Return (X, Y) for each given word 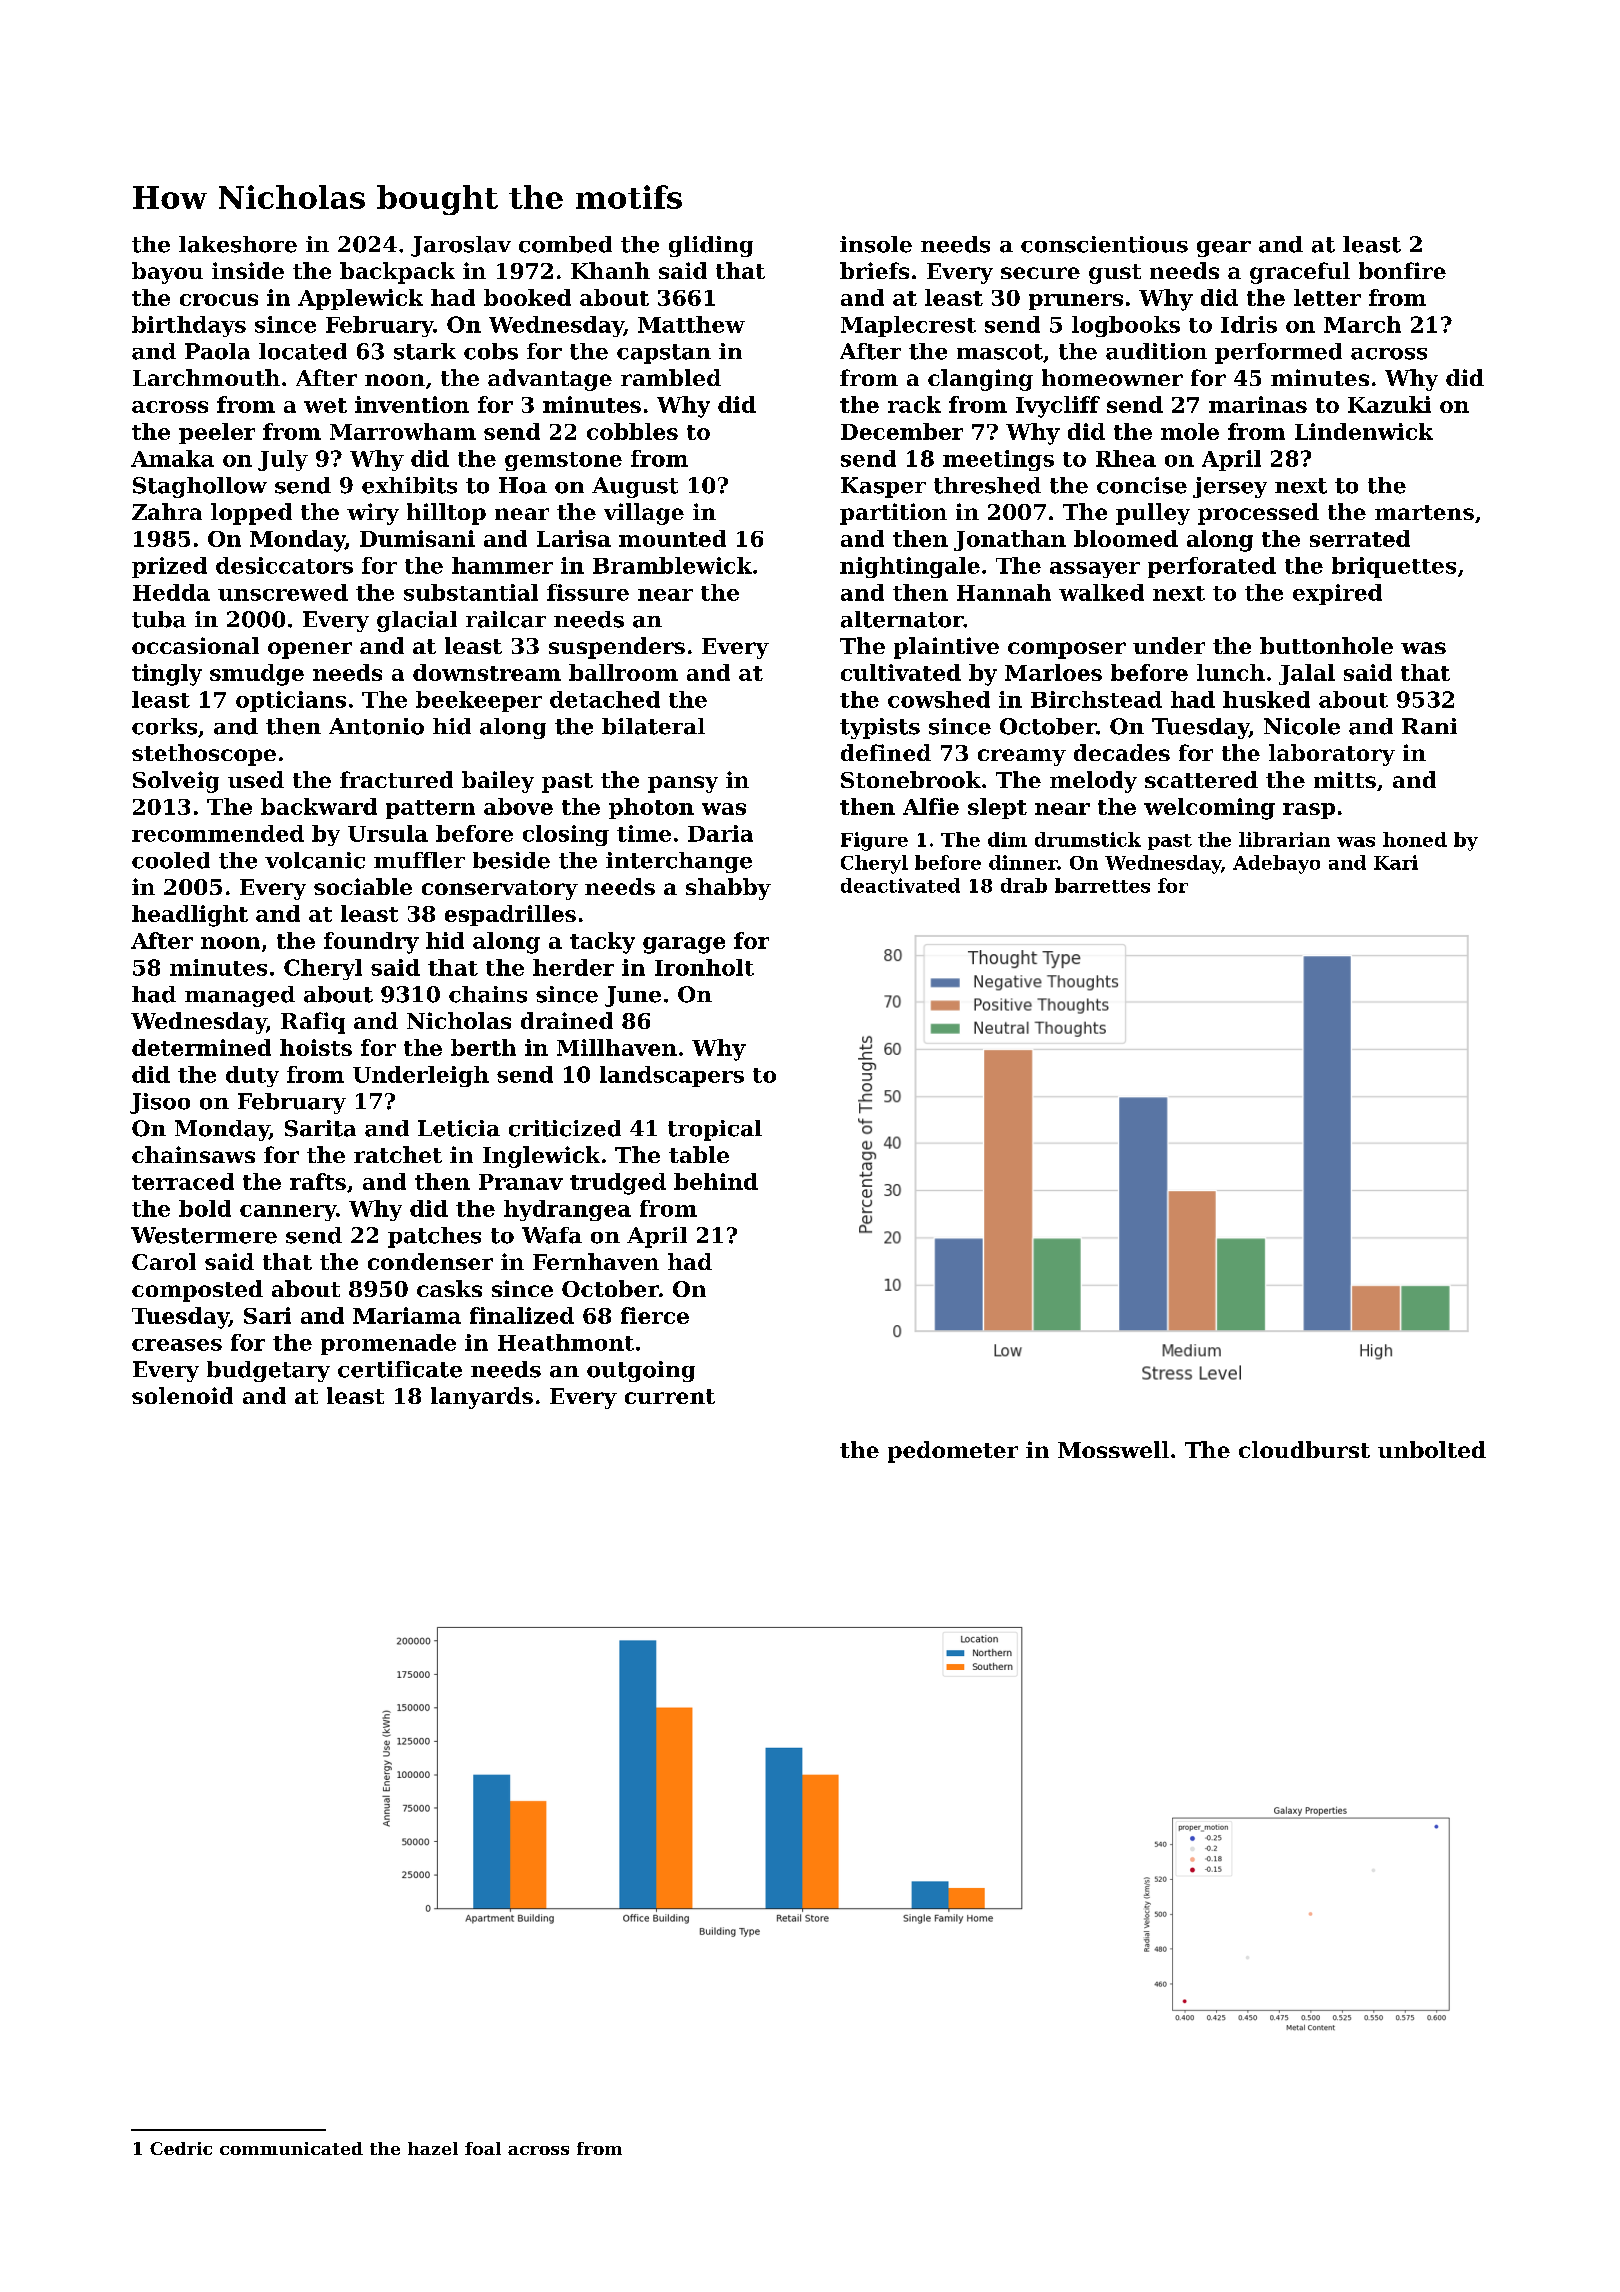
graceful (1300, 273)
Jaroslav (461, 246)
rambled (671, 377)
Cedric (181, 2148)
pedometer (953, 1452)
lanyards (482, 1398)
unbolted (1432, 1449)
